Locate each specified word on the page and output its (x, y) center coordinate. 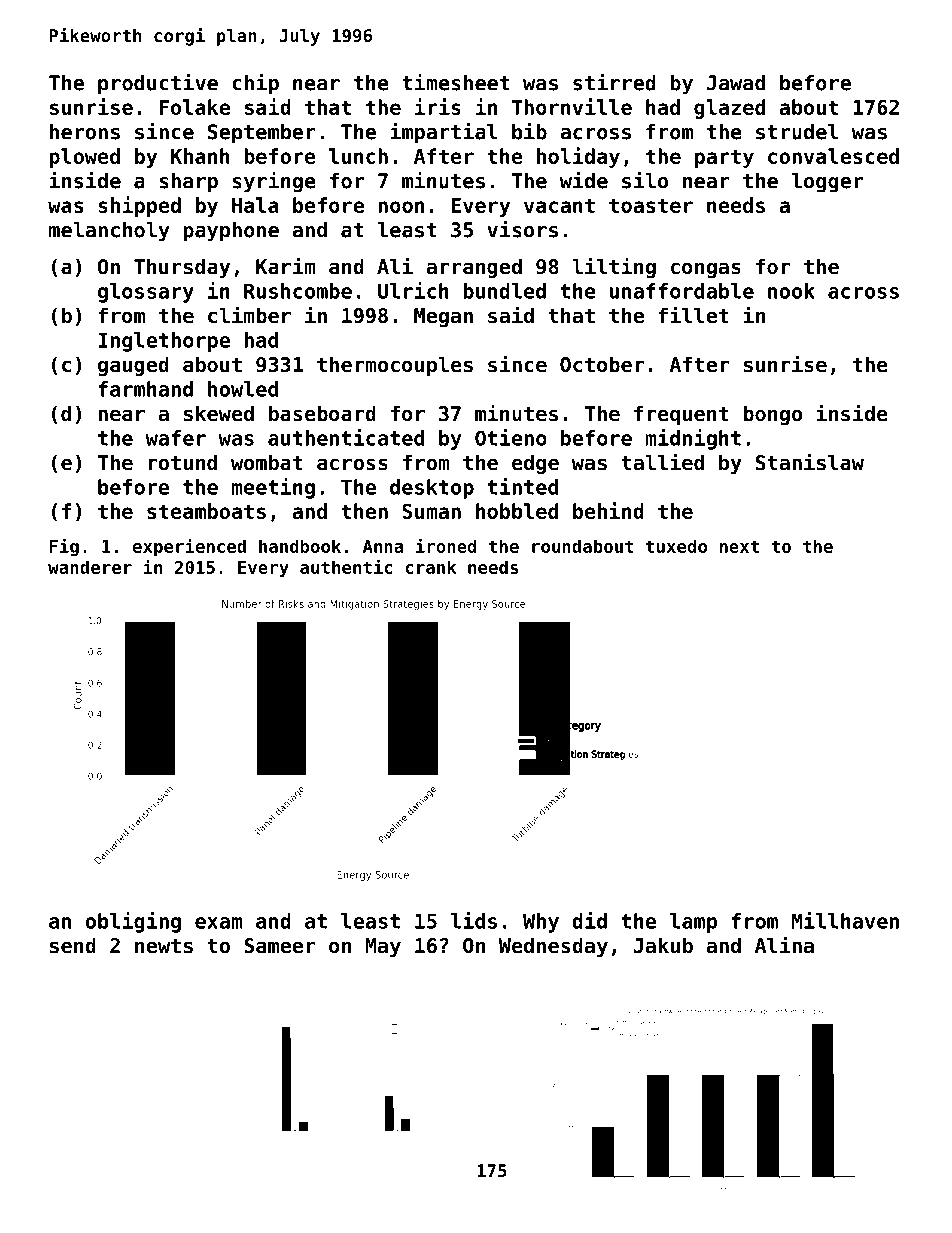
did (589, 920)
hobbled (517, 511)
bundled (504, 291)
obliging (133, 922)
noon (401, 207)
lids (474, 920)
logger (827, 183)
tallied (662, 462)
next (739, 546)
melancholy (109, 232)
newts (164, 946)
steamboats (206, 511)
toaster (651, 205)
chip (255, 84)
